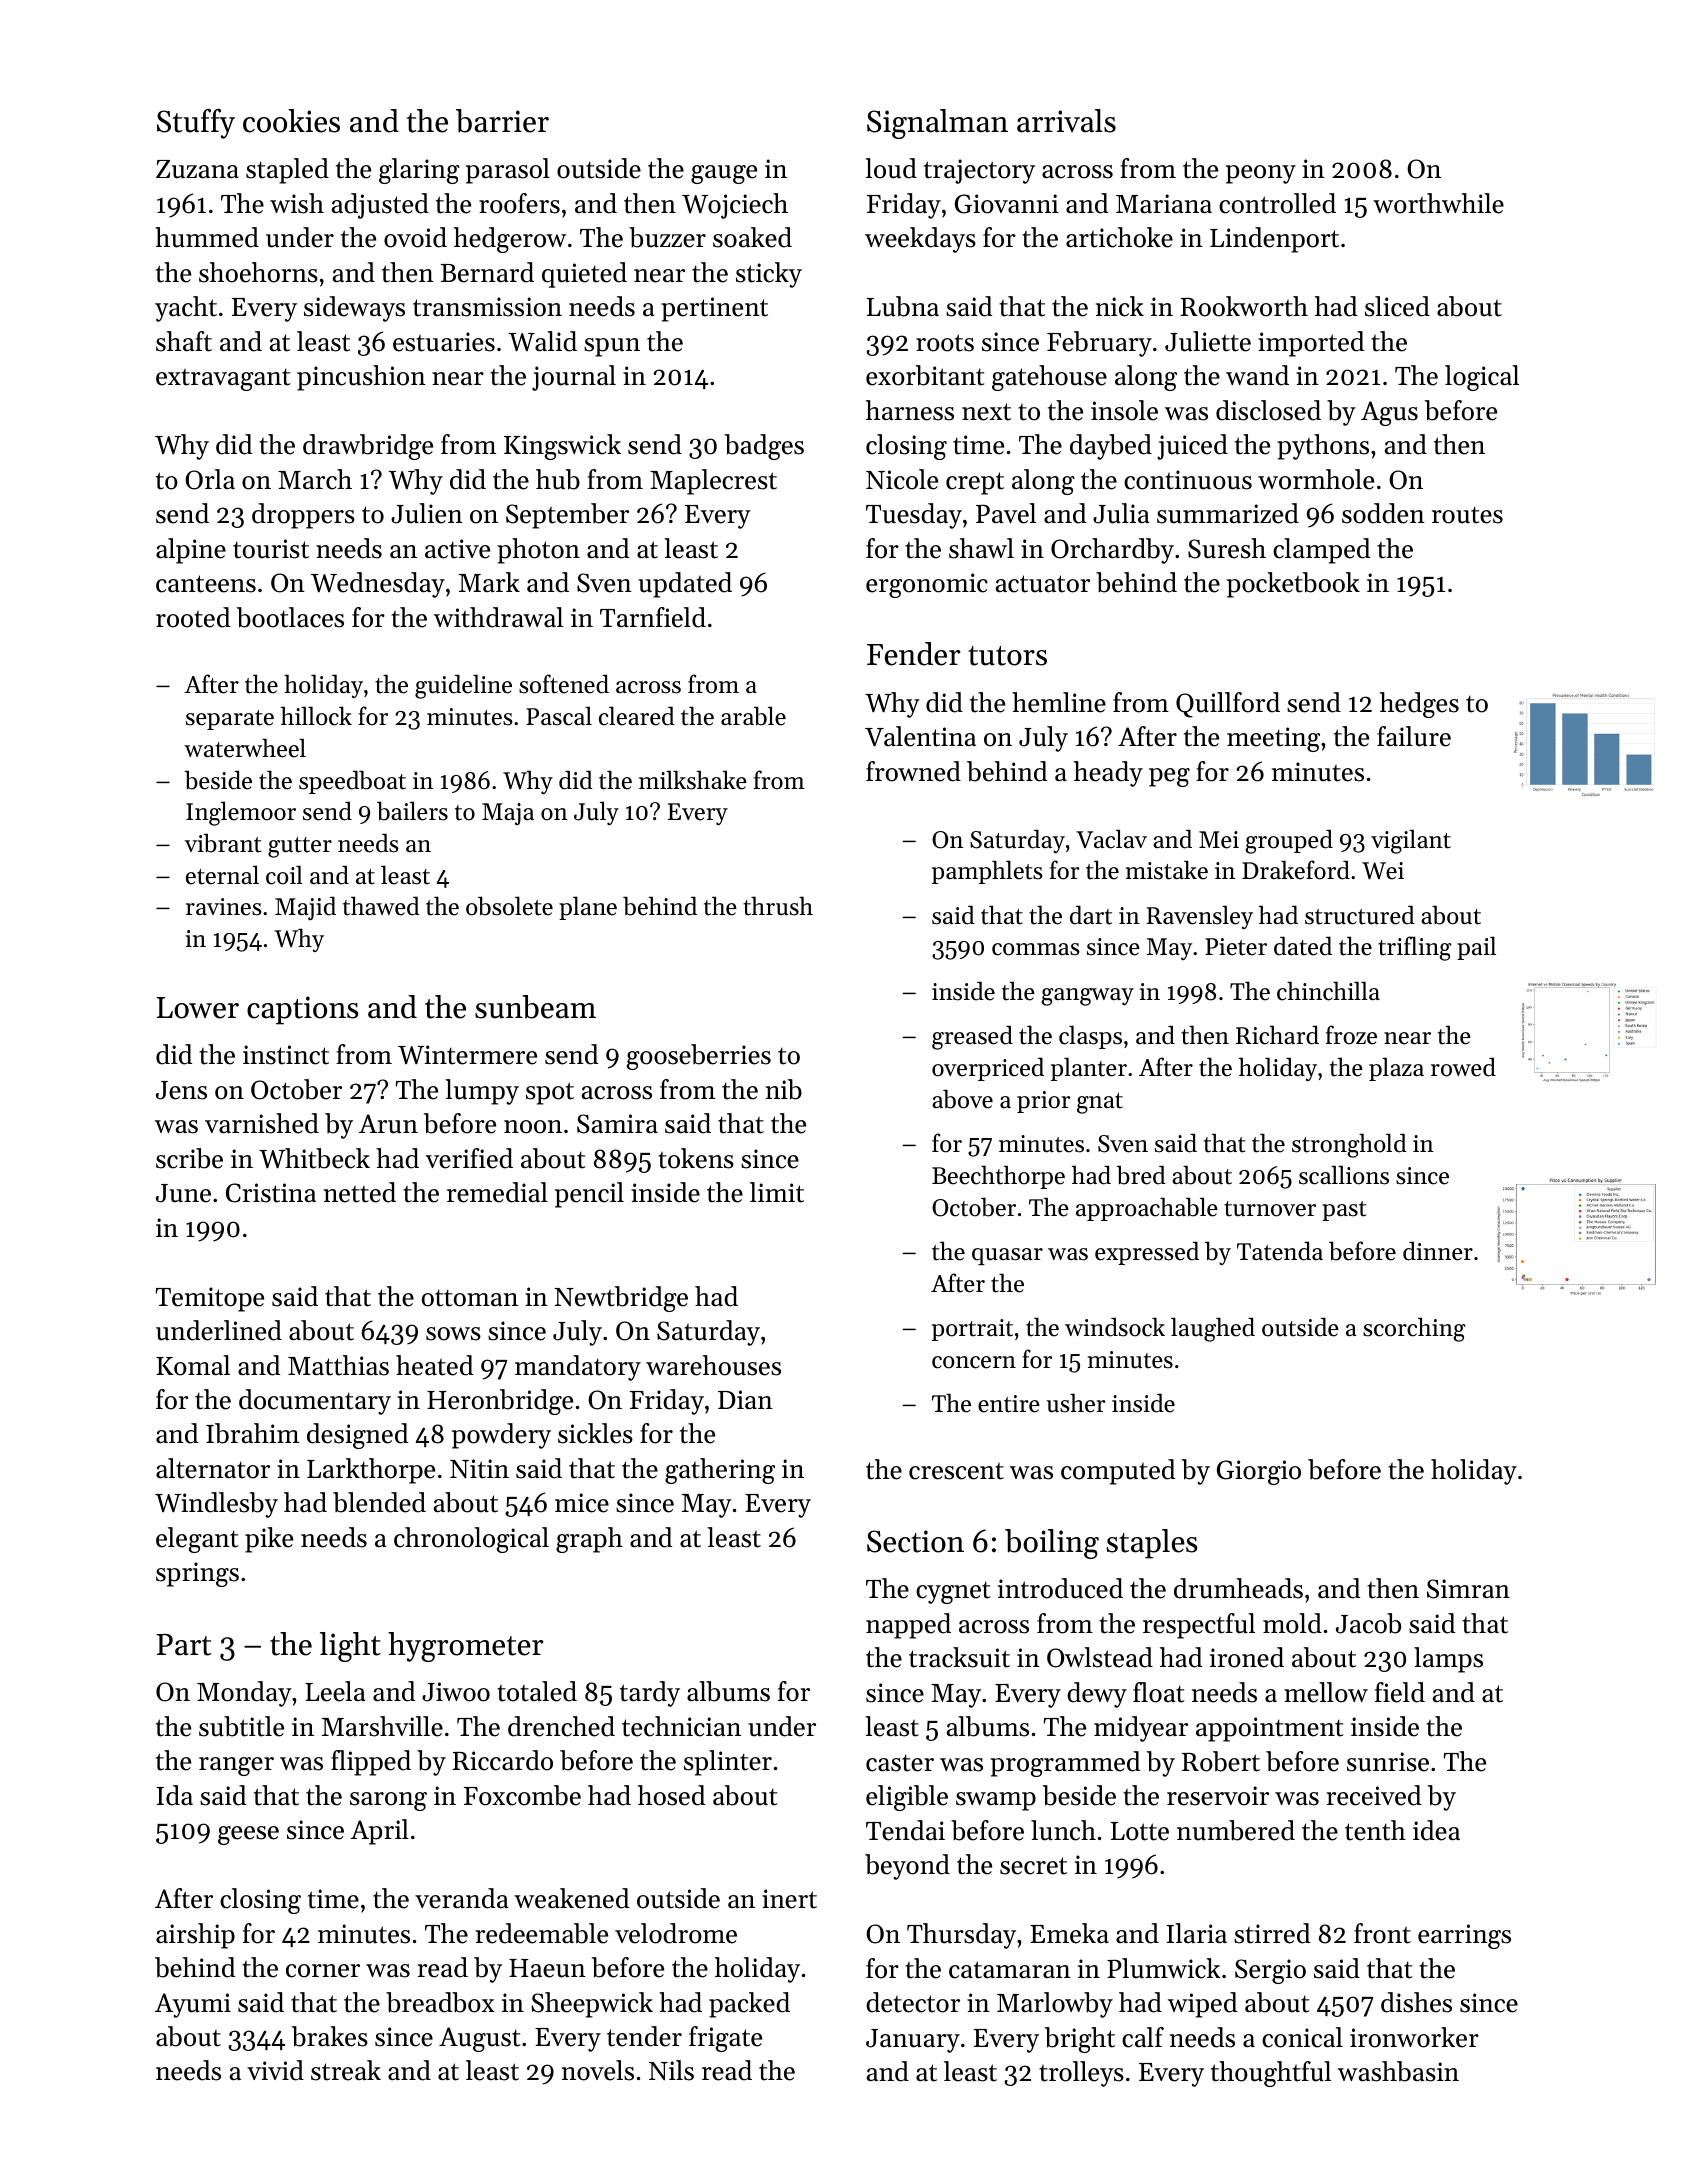  Describe the element at coordinates (419, 171) in the image. I see `glaring` at that location.
